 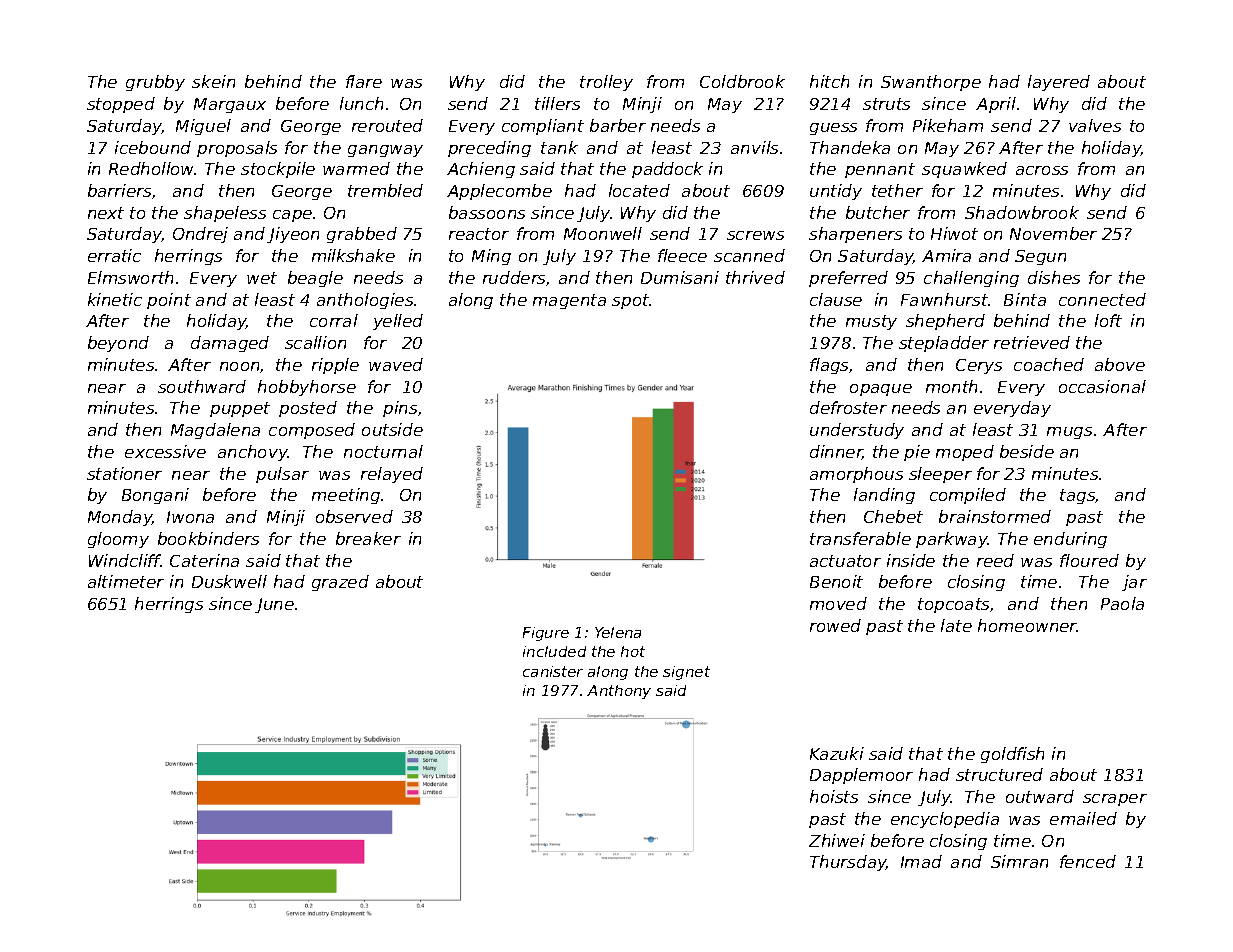 I want to click on homeowner, so click(x=1027, y=625).
